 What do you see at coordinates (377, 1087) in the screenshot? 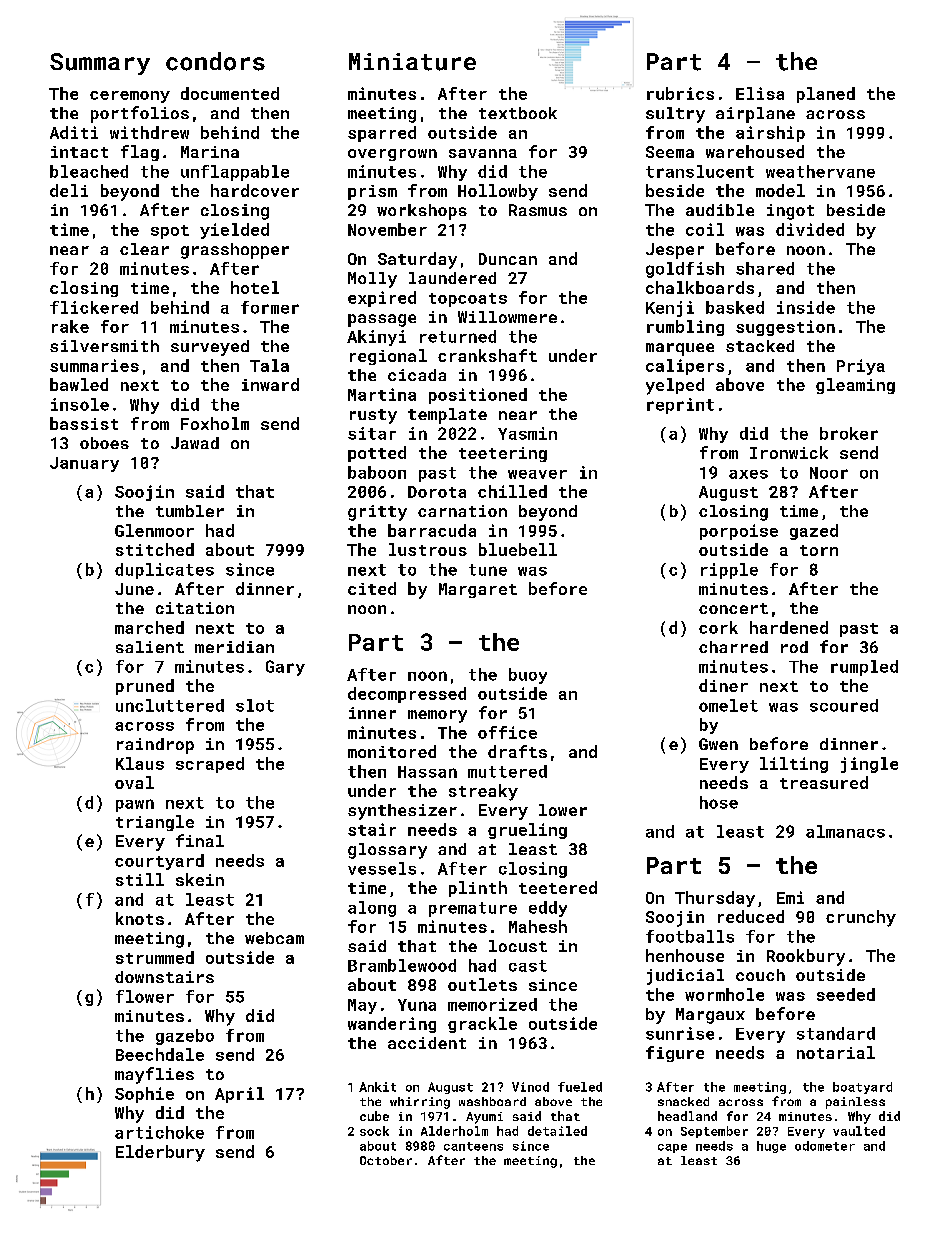
I see `Ankit` at bounding box center [377, 1087].
